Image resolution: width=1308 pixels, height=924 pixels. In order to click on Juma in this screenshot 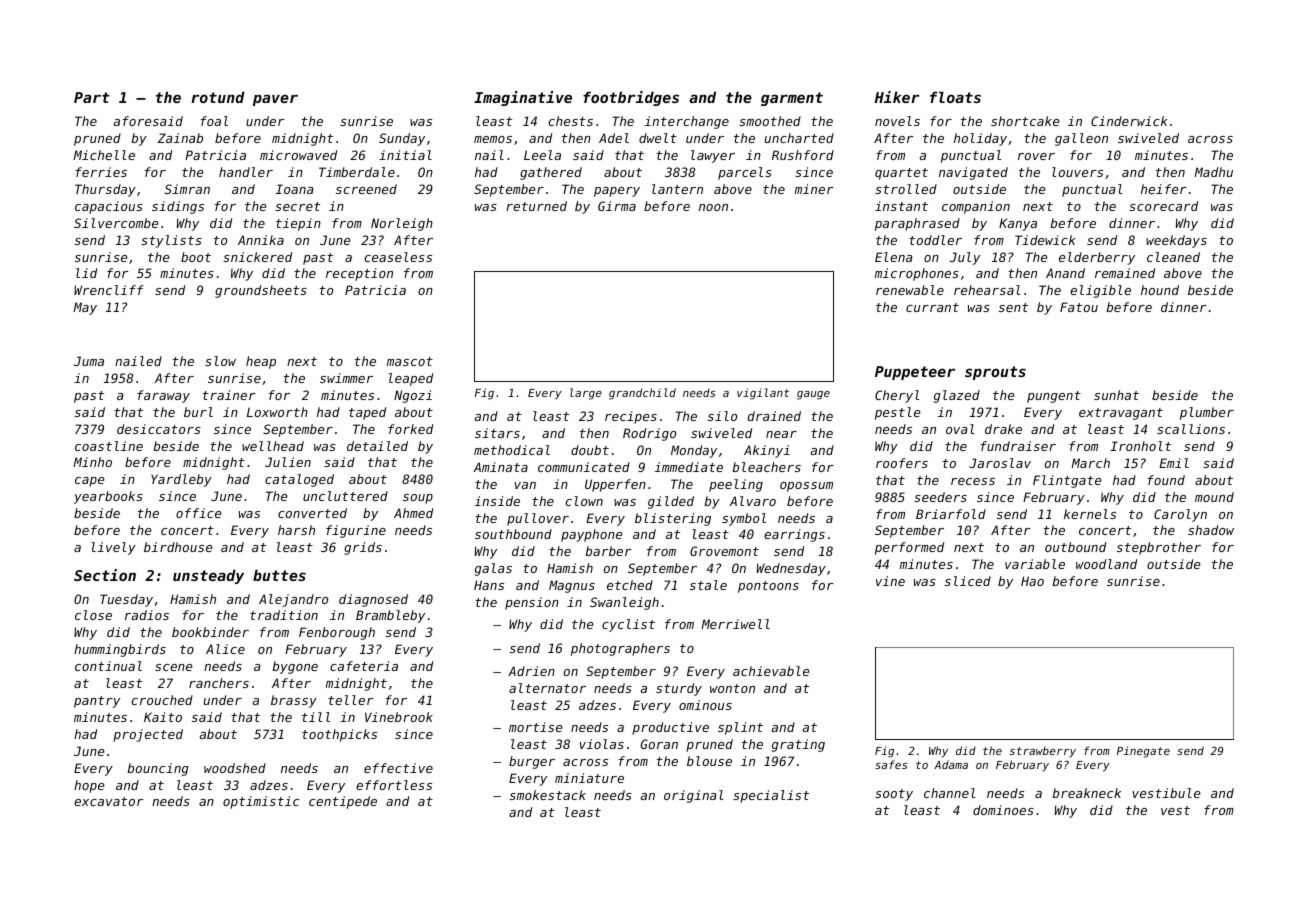, I will do `click(89, 361)`.
